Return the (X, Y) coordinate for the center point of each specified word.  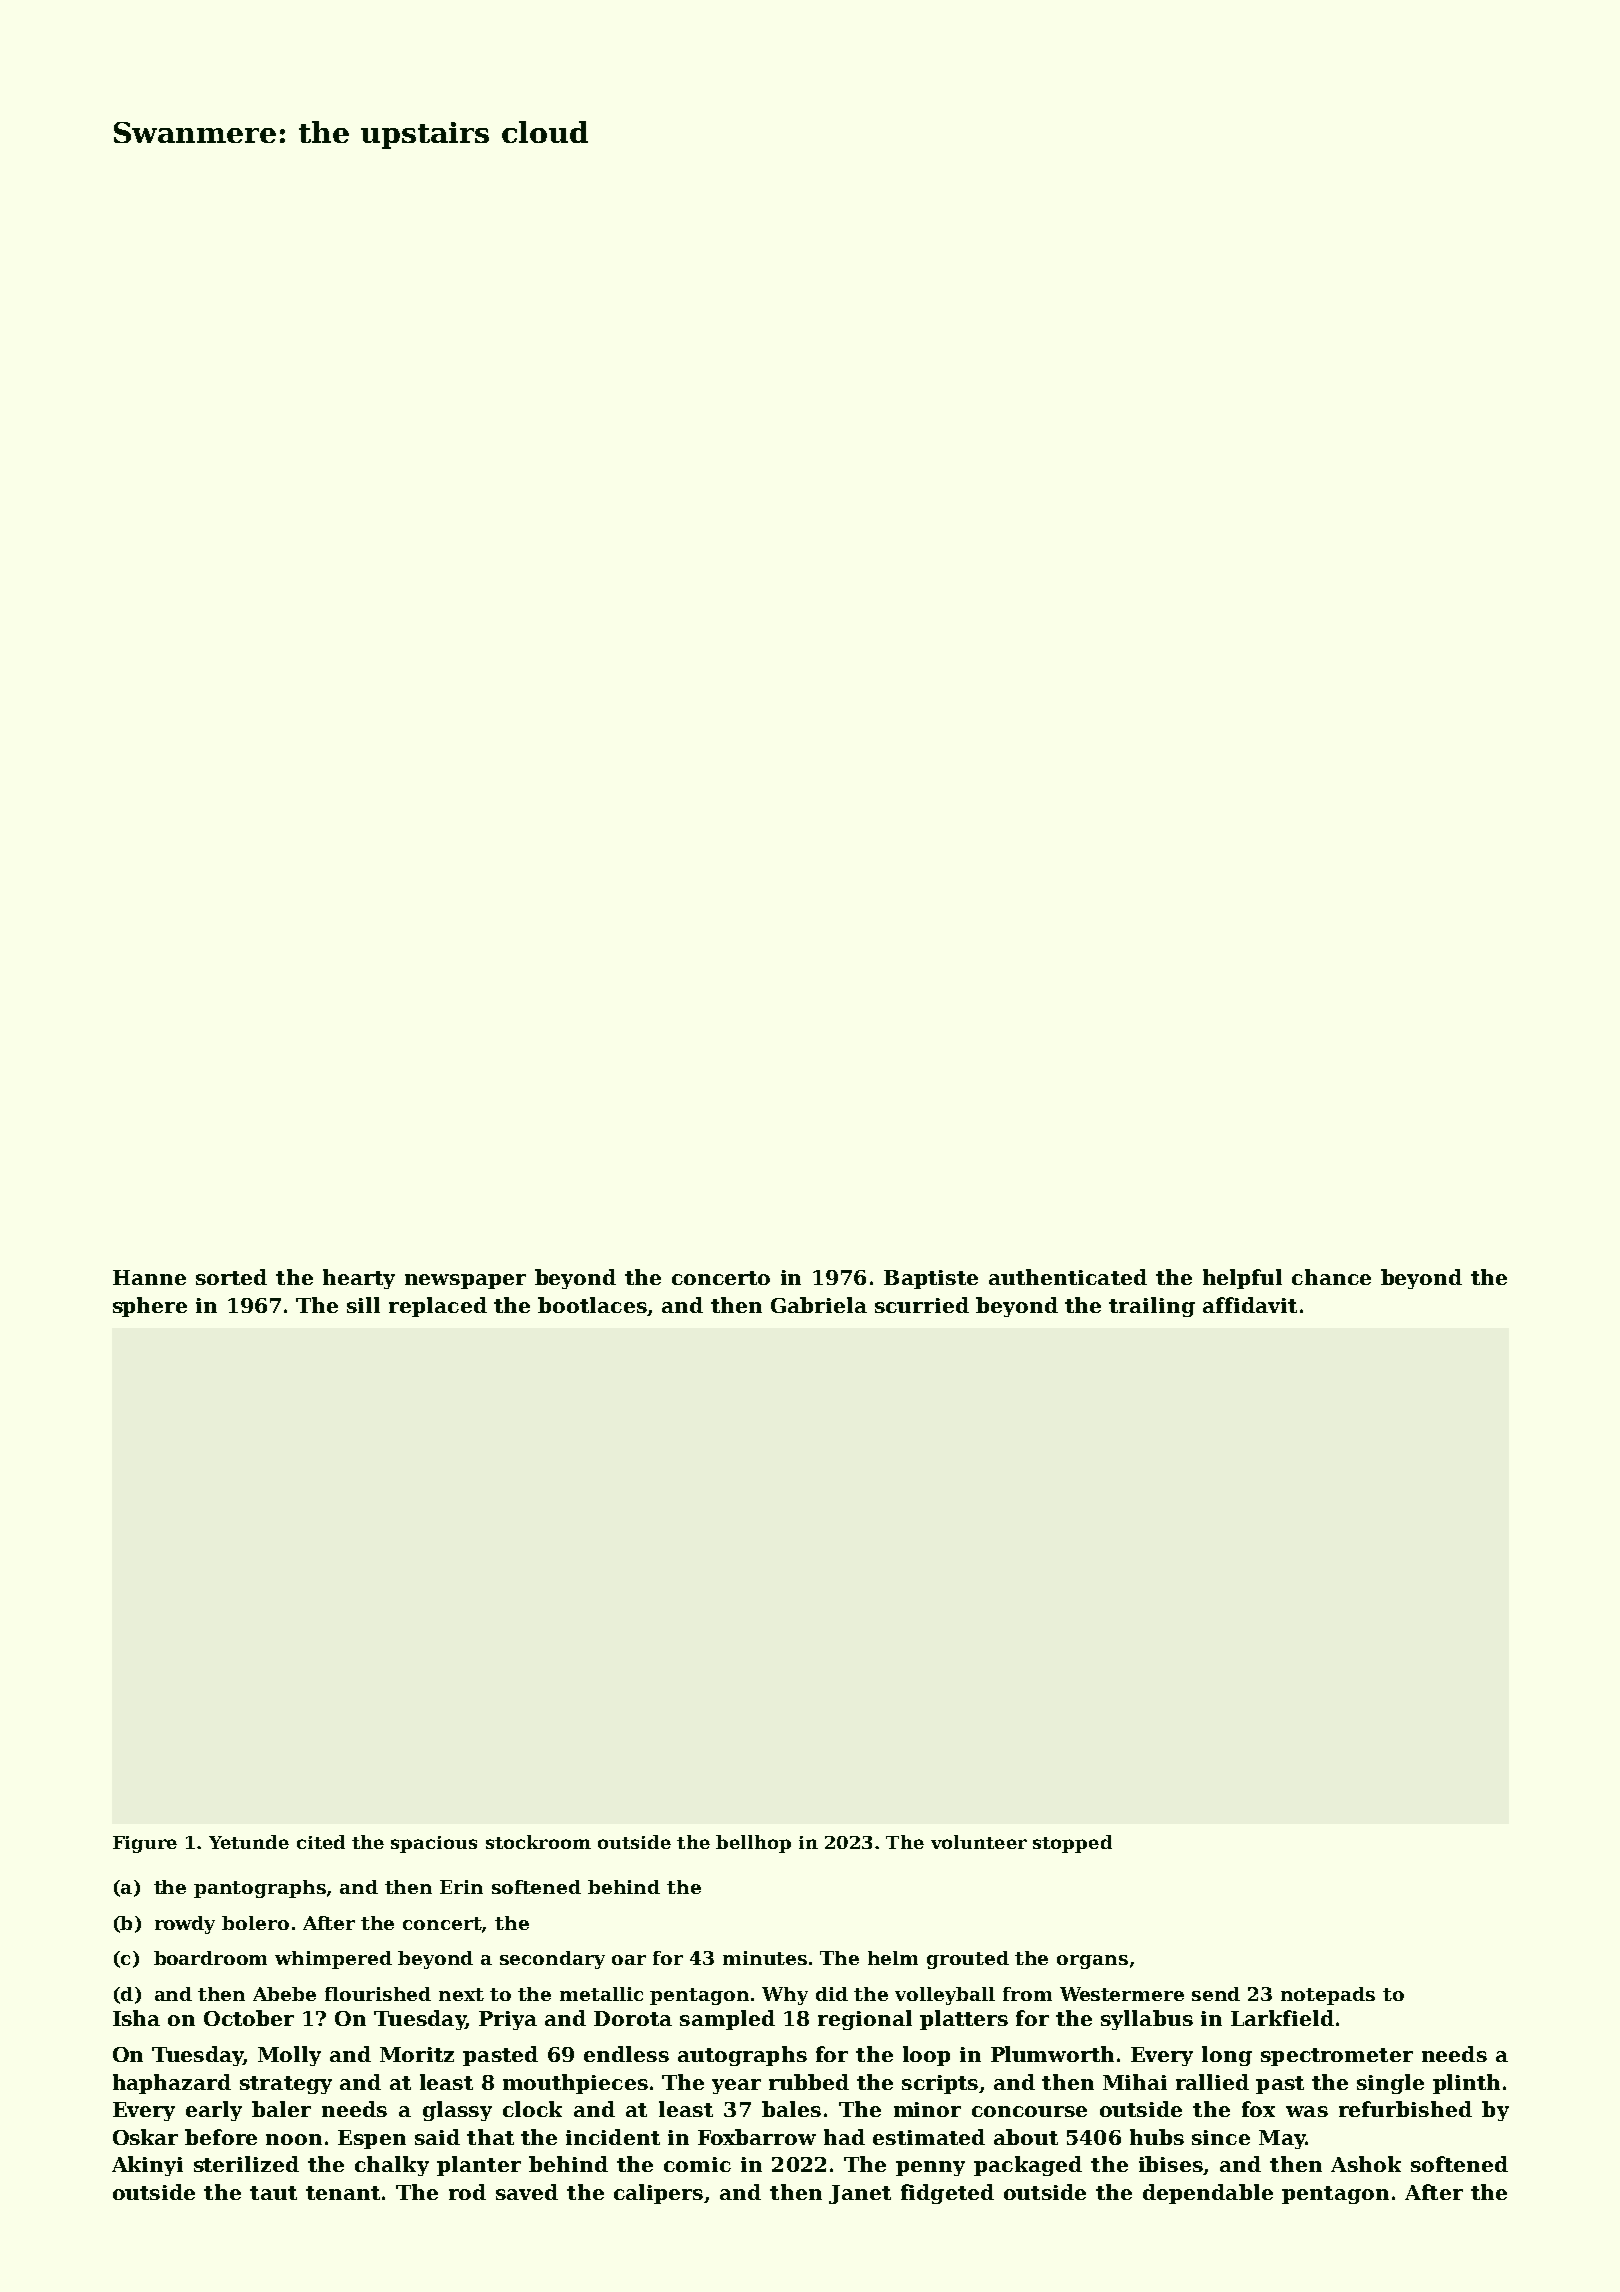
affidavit (1250, 1305)
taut (273, 2193)
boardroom (210, 1958)
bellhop (753, 1844)
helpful (1242, 1279)
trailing (1152, 1307)
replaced (438, 1307)
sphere (150, 1307)
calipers (658, 2194)
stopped (1072, 1844)
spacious (434, 1844)
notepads (1328, 1996)
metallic (601, 1994)
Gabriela (819, 1305)
